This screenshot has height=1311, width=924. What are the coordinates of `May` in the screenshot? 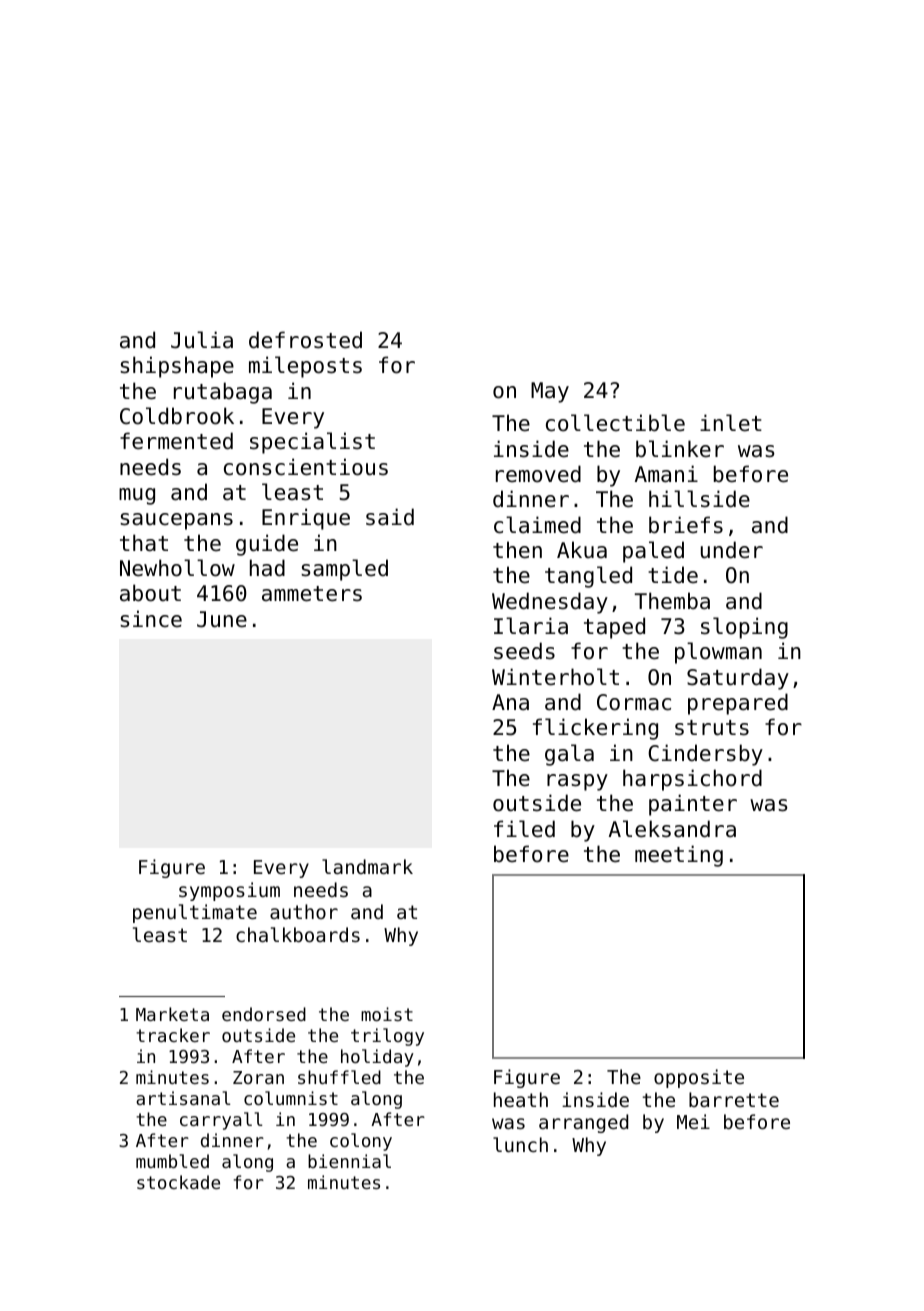 It's located at (550, 392).
